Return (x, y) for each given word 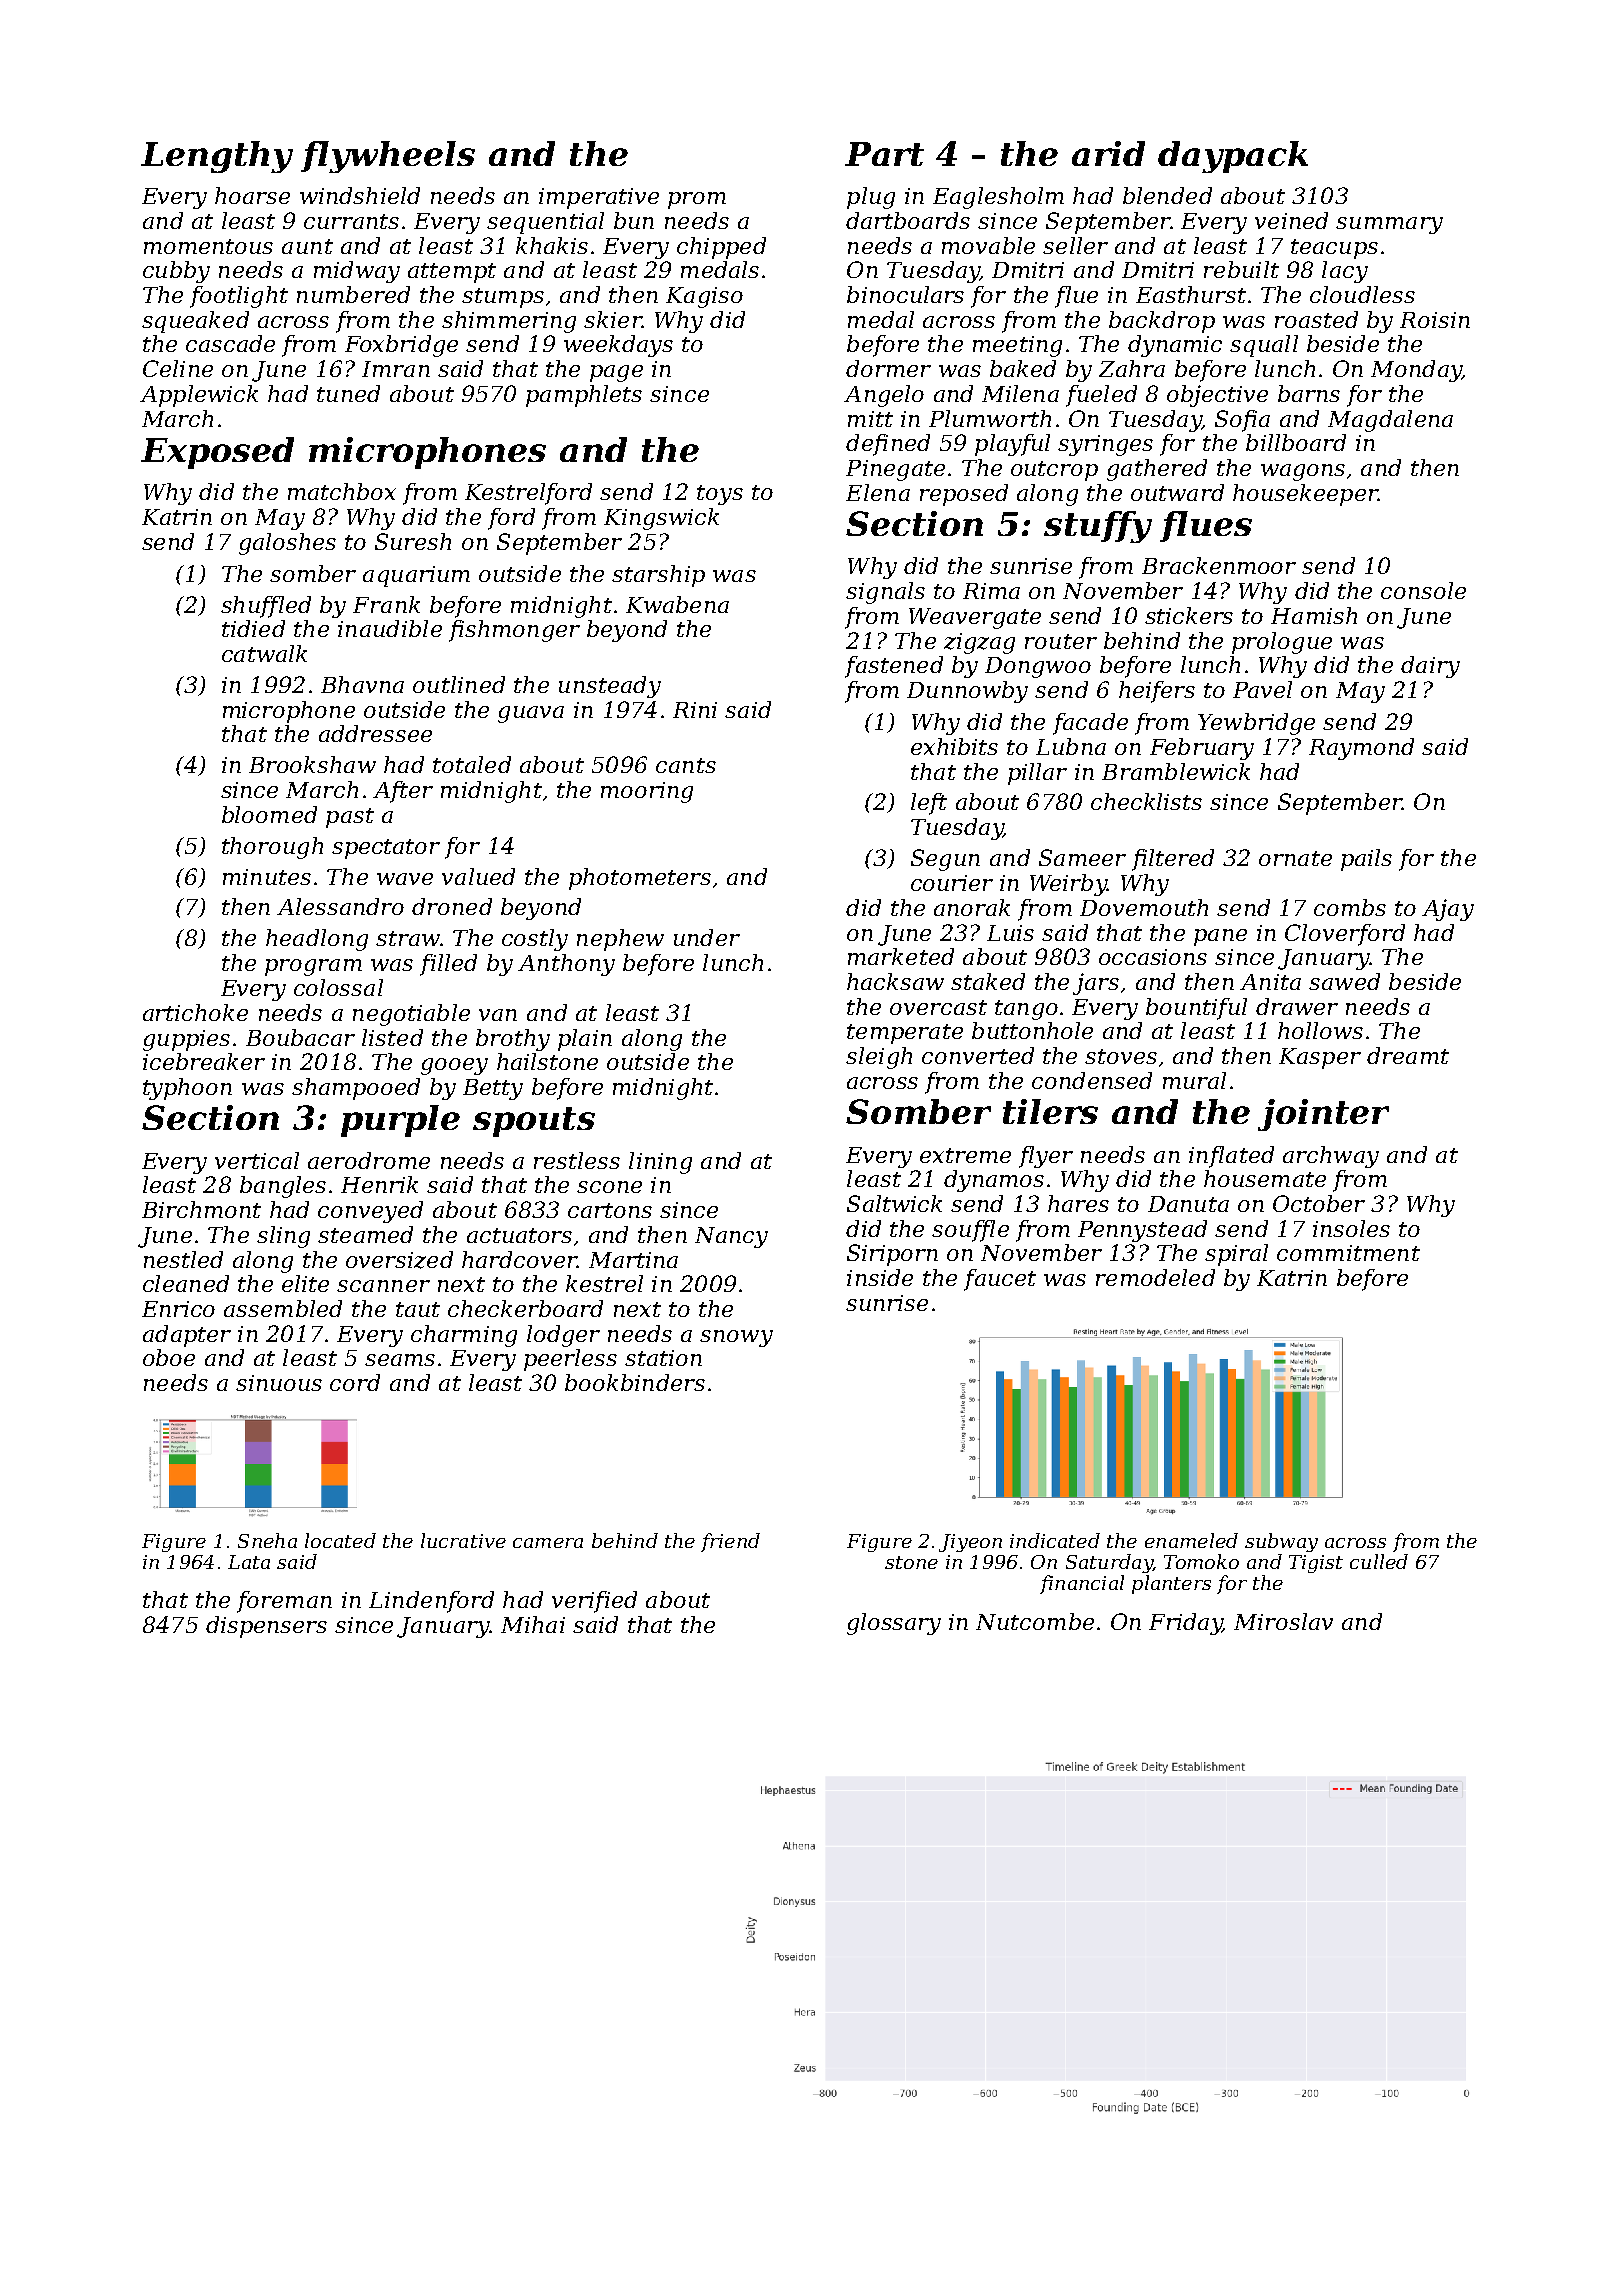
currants (351, 221)
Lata (249, 1562)
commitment (1348, 1253)
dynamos (994, 1181)
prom (697, 200)
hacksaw (895, 981)
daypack (1233, 157)
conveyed (370, 1212)
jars (1096, 984)
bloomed (269, 814)
